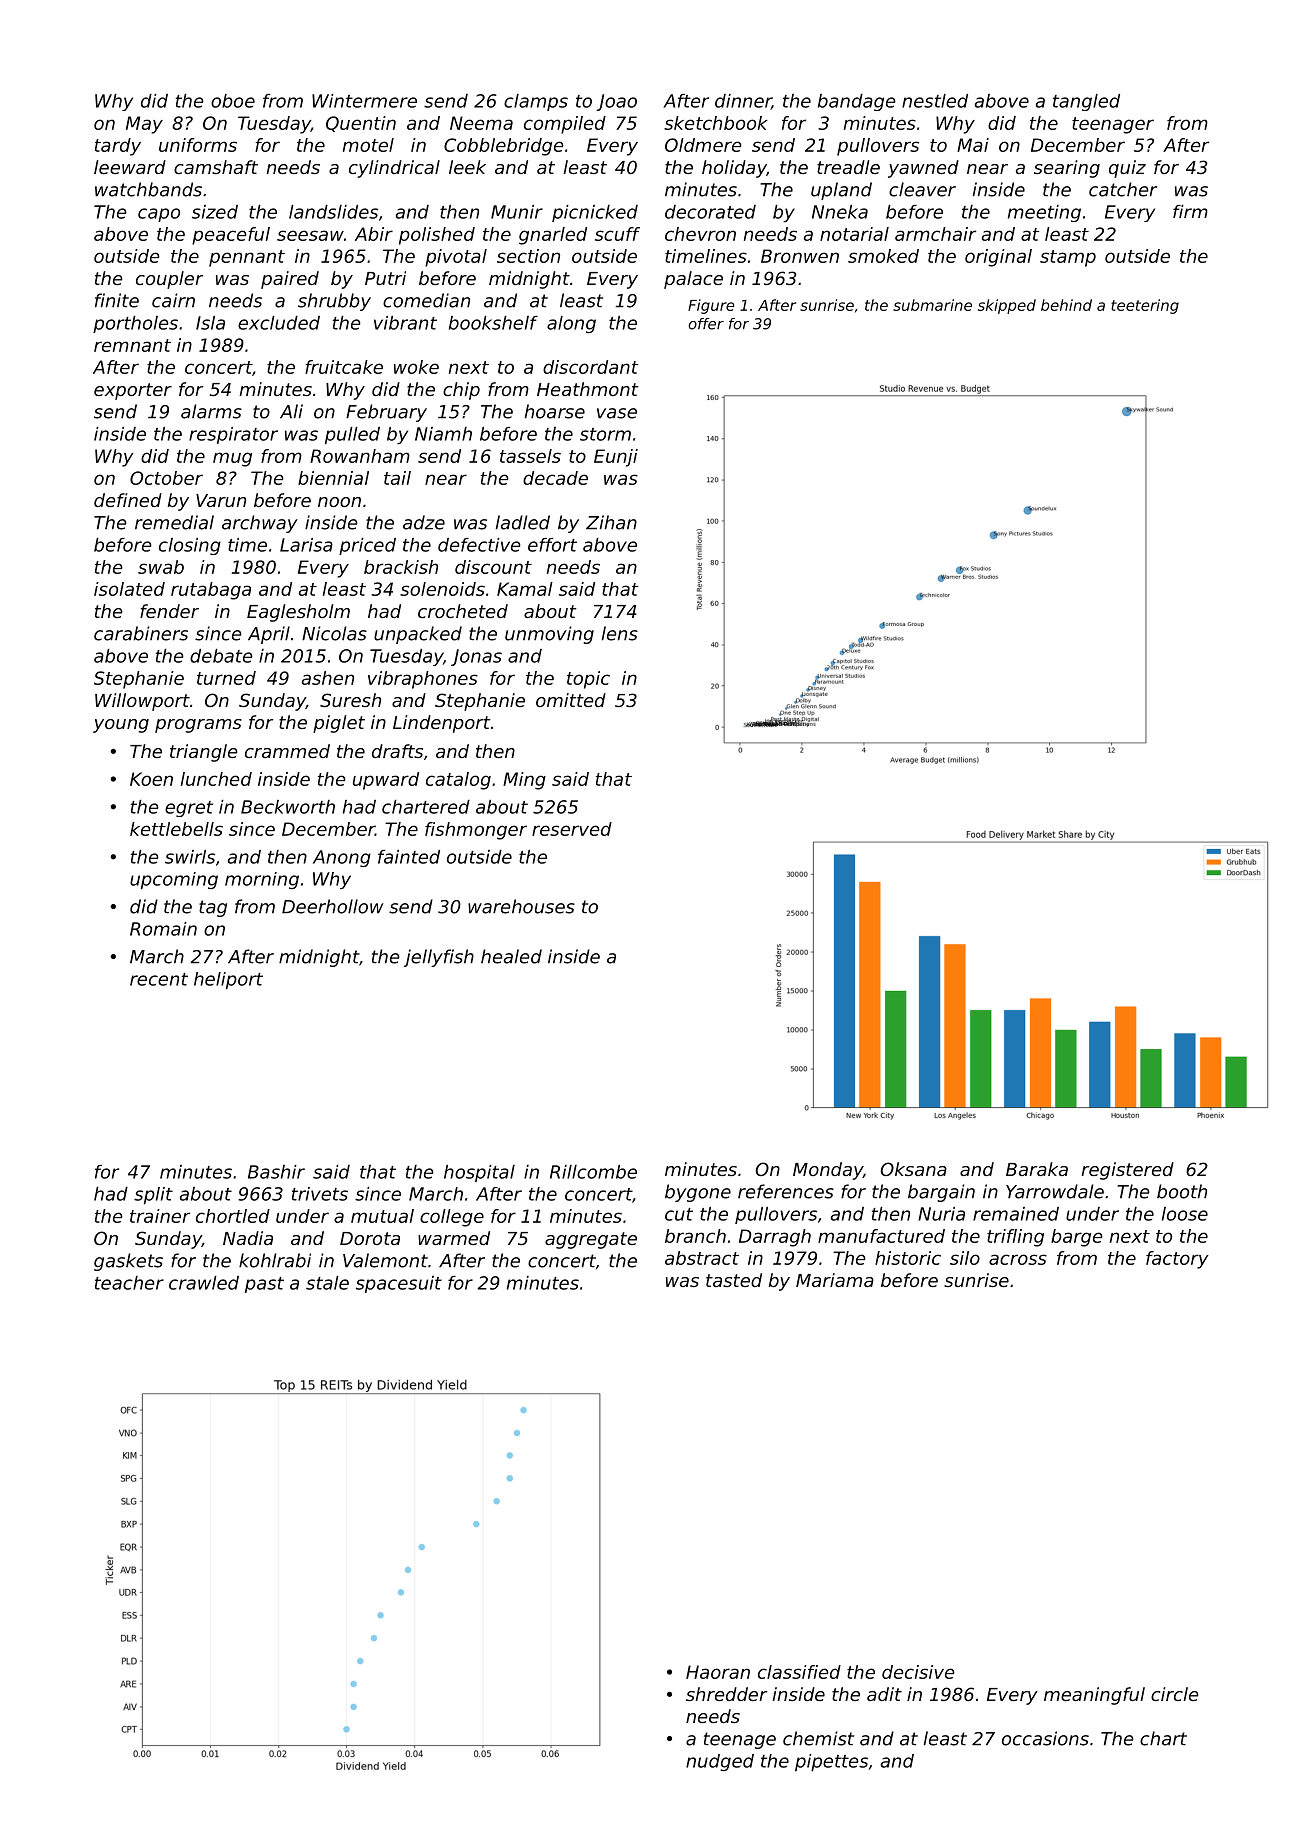 This image has height=1842, width=1302. Describe the element at coordinates (932, 305) in the image. I see `submarine` at that location.
